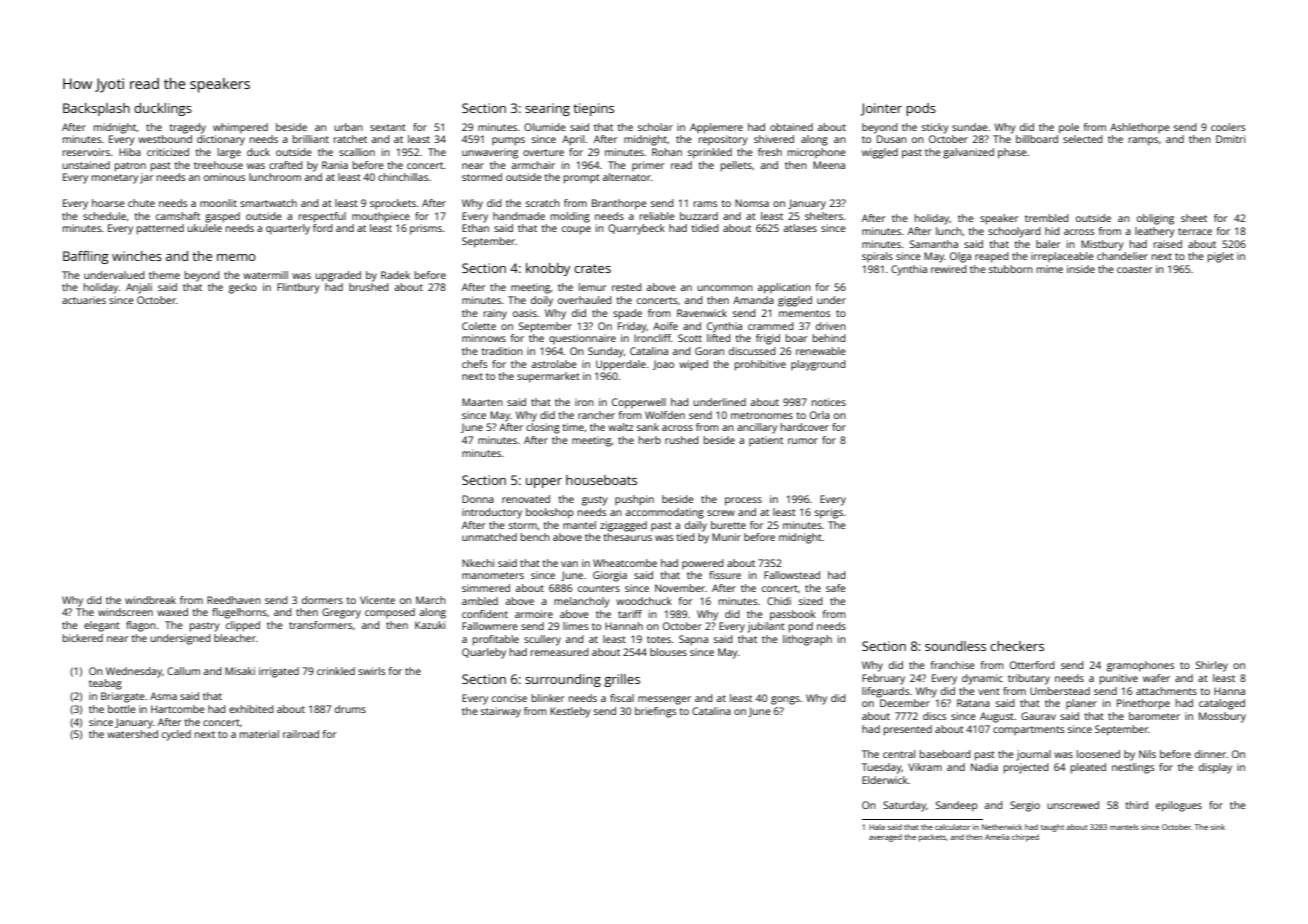  Describe the element at coordinates (953, 665) in the screenshot. I see `franchise` at that location.
